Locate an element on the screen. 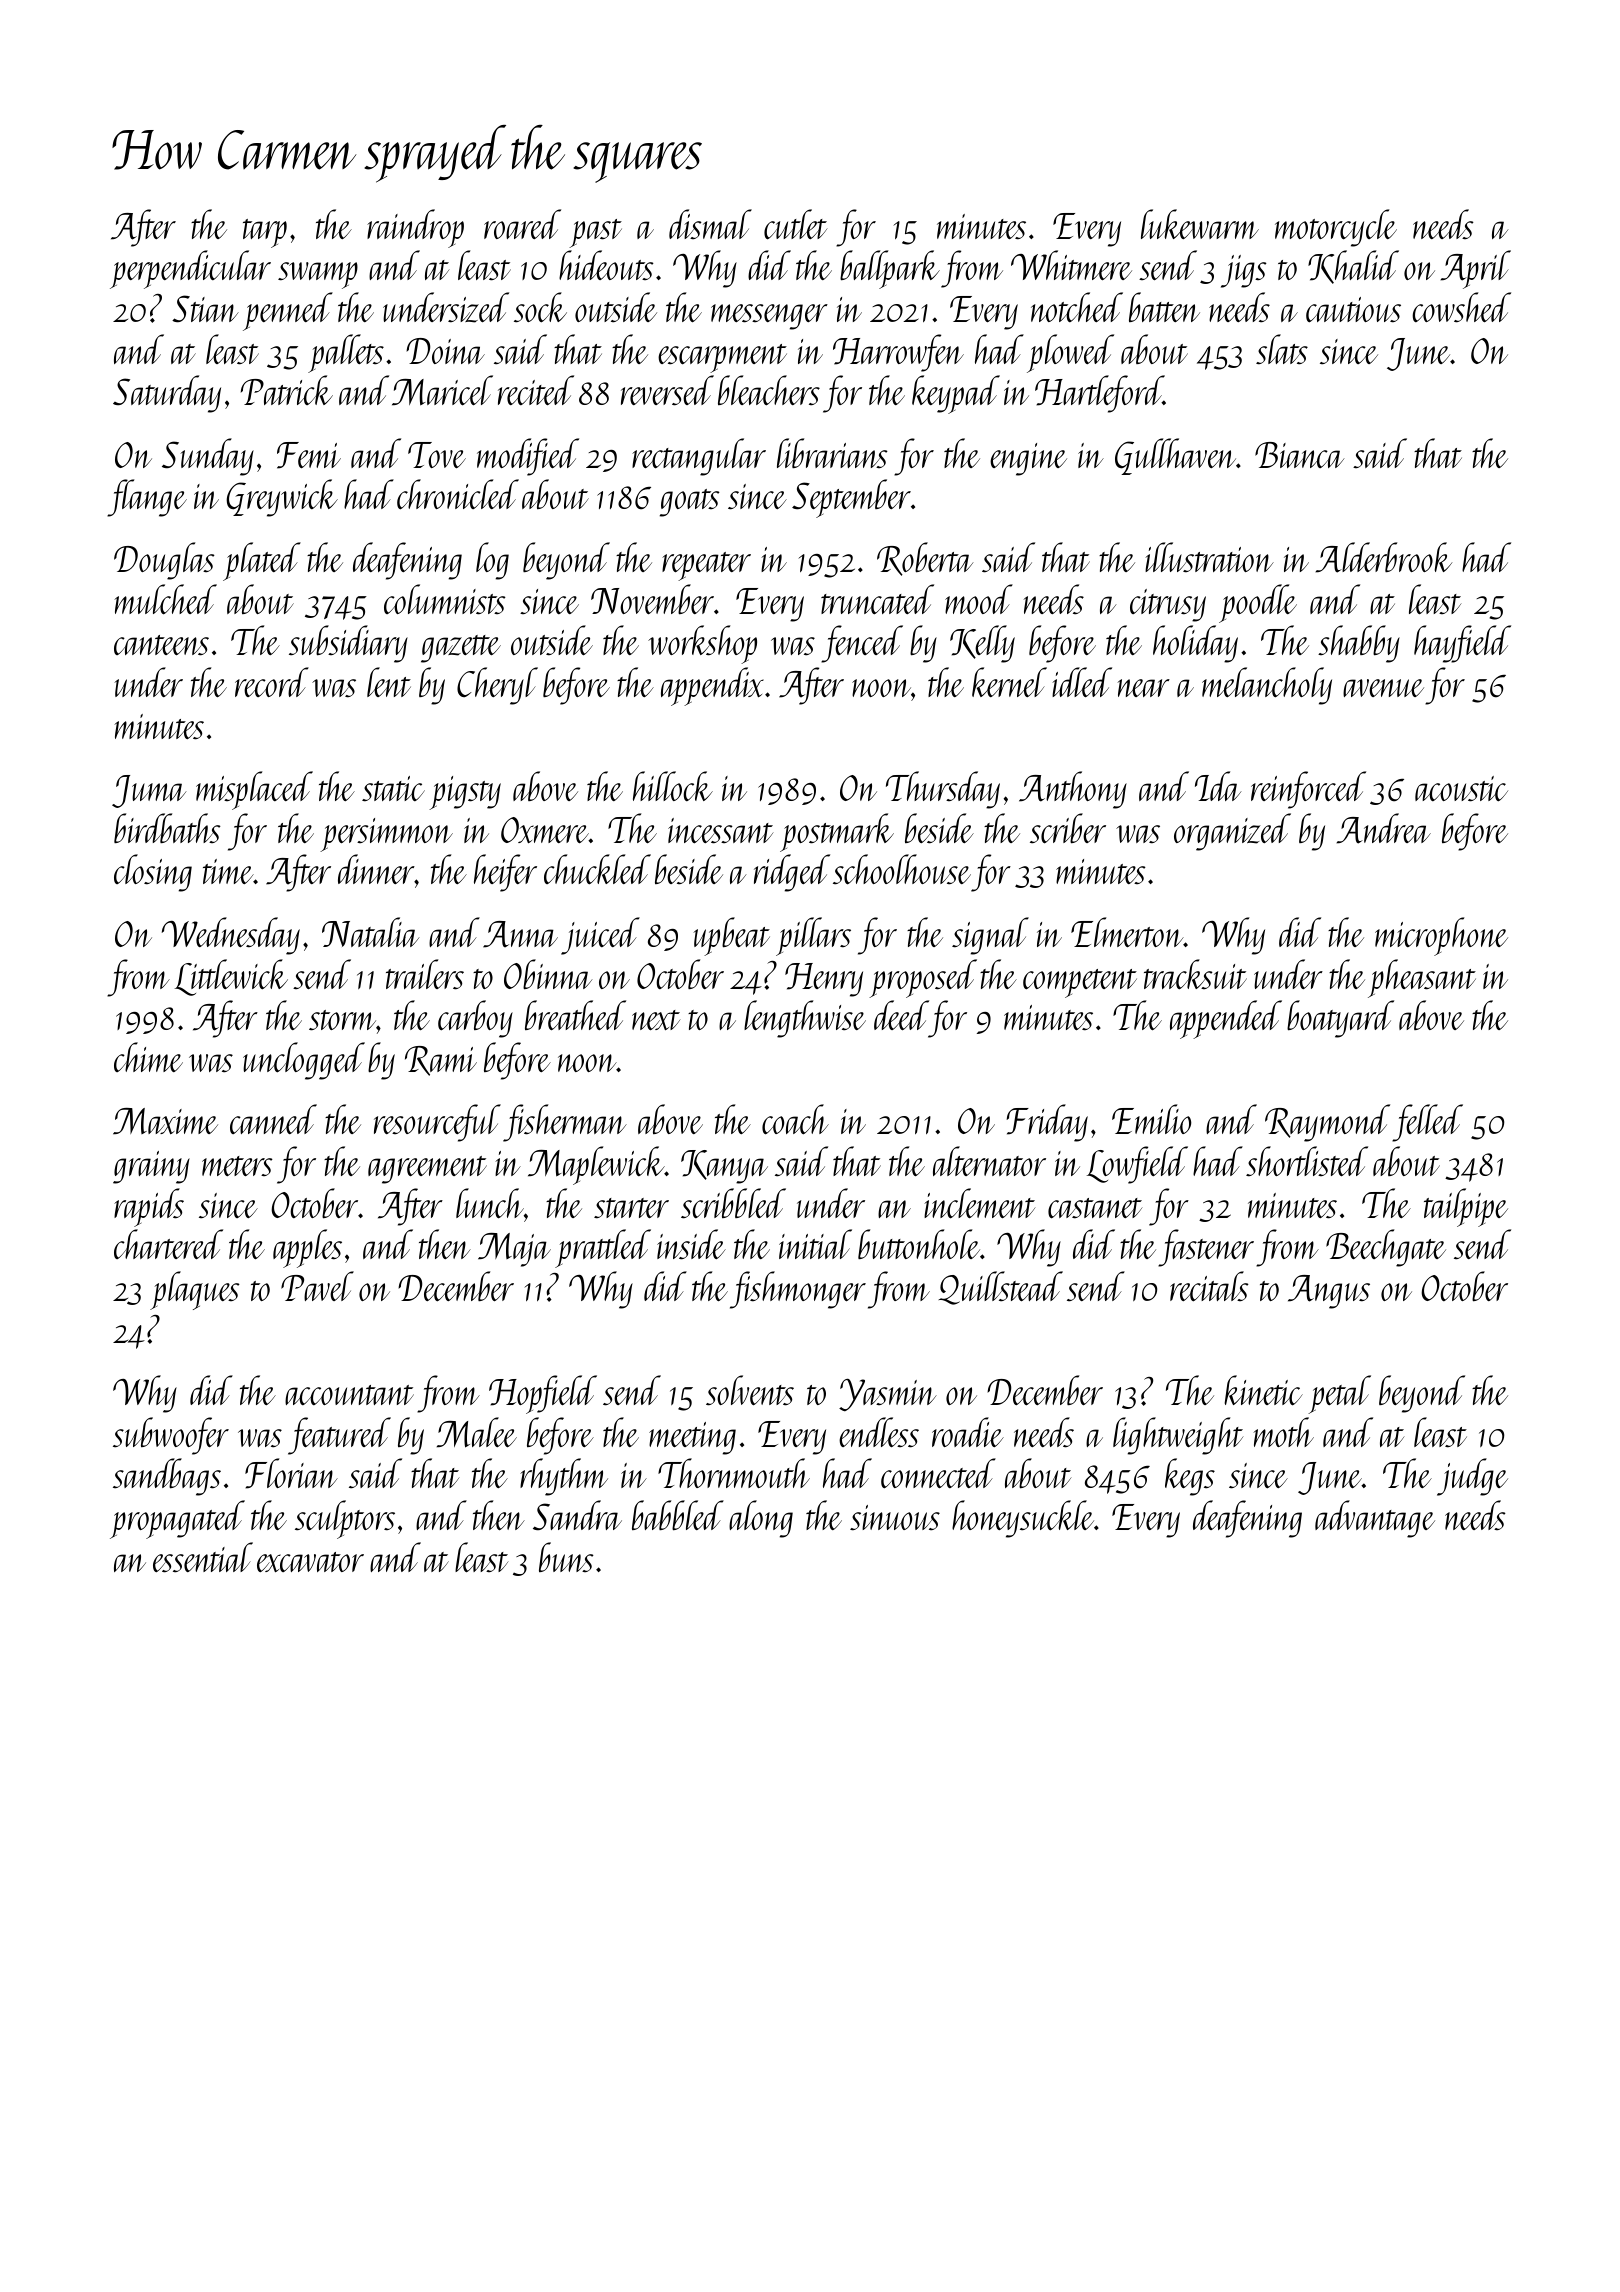 The height and width of the screenshot is (2292, 1620). motorcycle is located at coordinates (1336, 228).
